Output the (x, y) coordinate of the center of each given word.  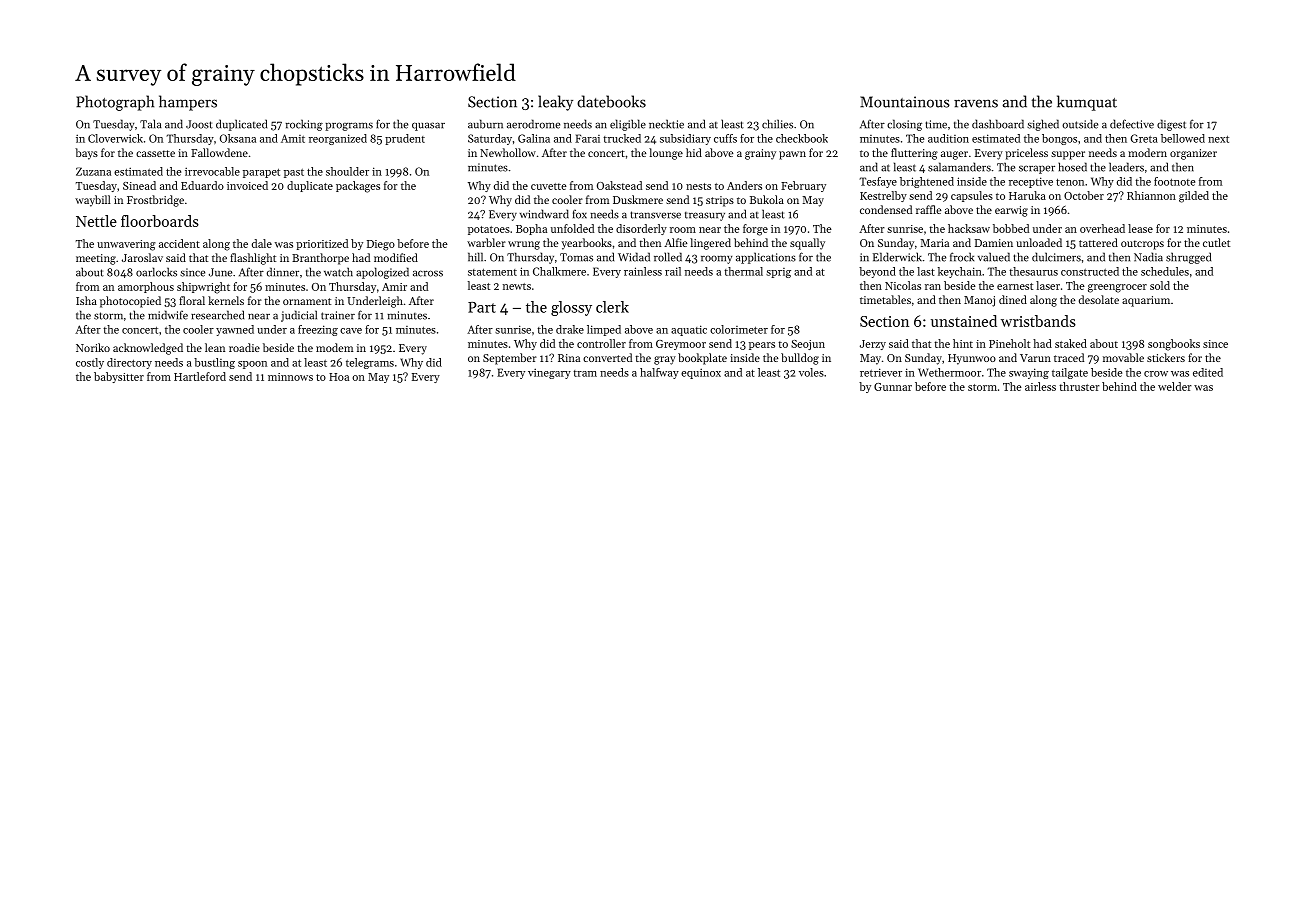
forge (755, 230)
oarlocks (156, 272)
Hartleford (200, 376)
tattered (1098, 242)
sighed (1043, 125)
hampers (188, 103)
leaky (555, 103)
